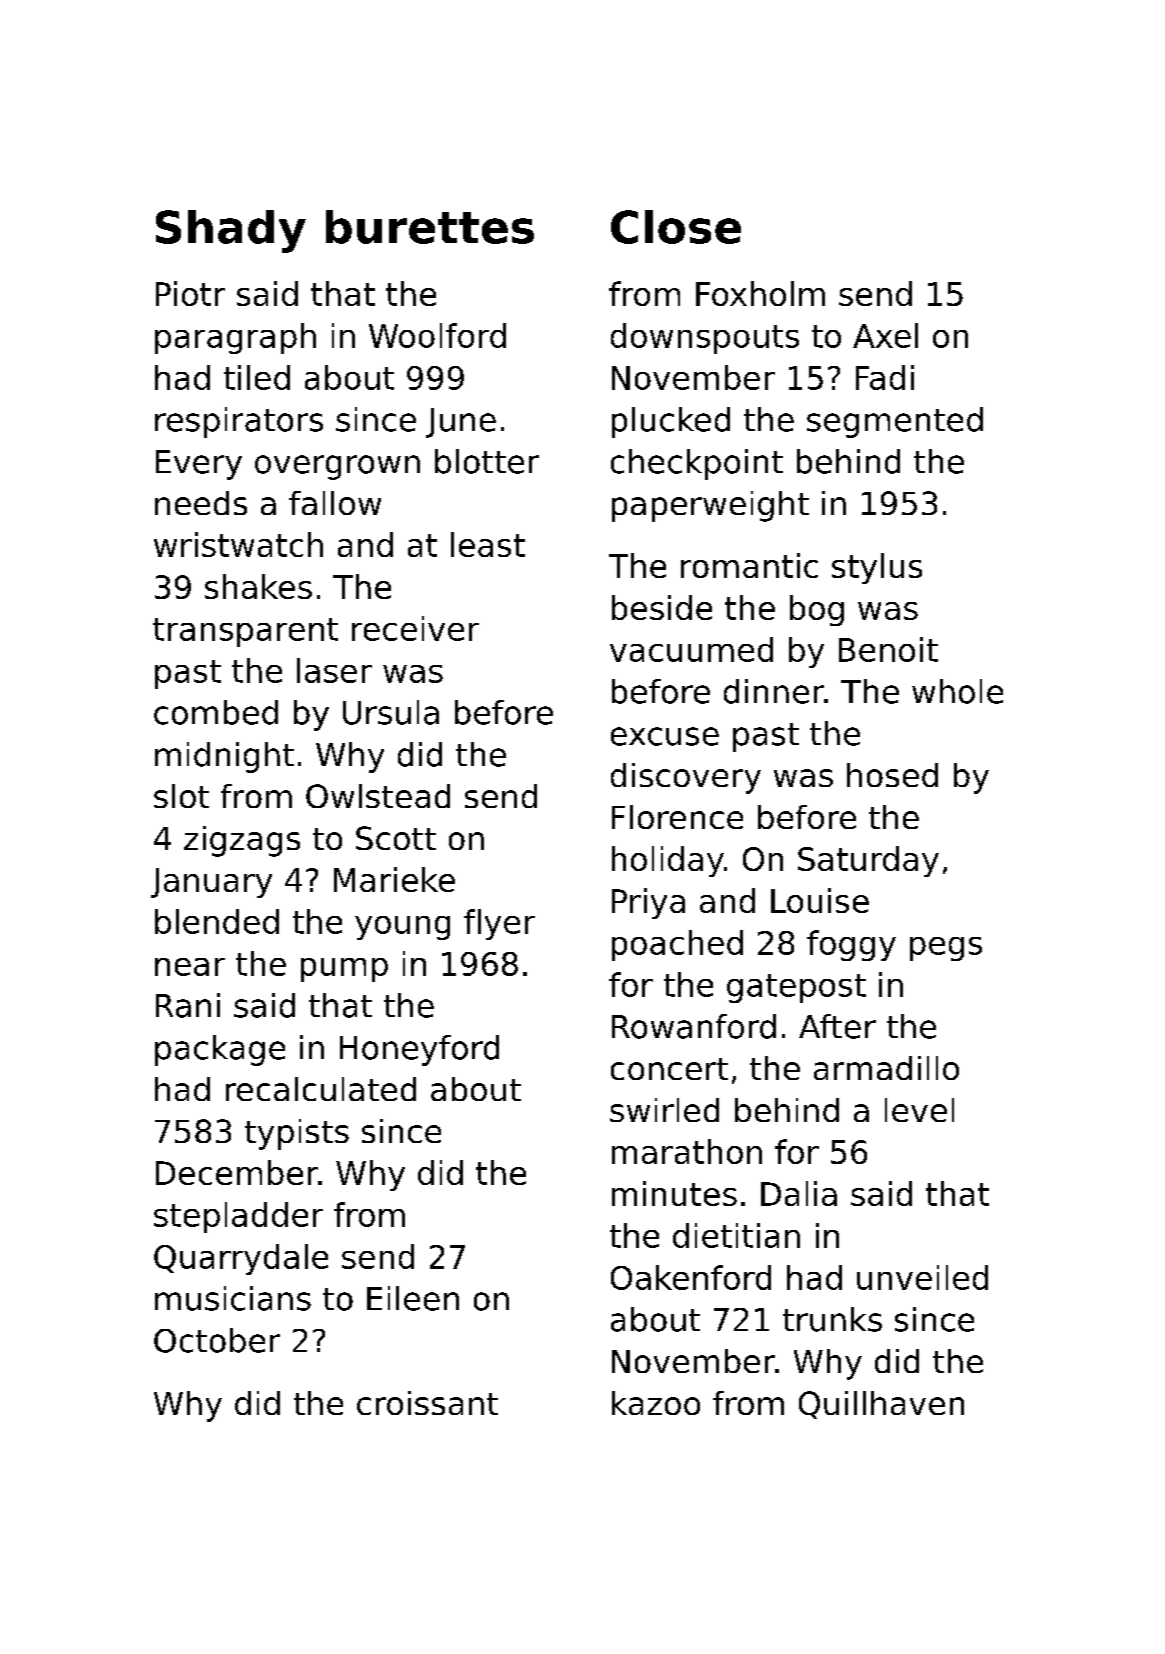  Describe the element at coordinates (760, 293) in the image. I see `Foxholm` at that location.
